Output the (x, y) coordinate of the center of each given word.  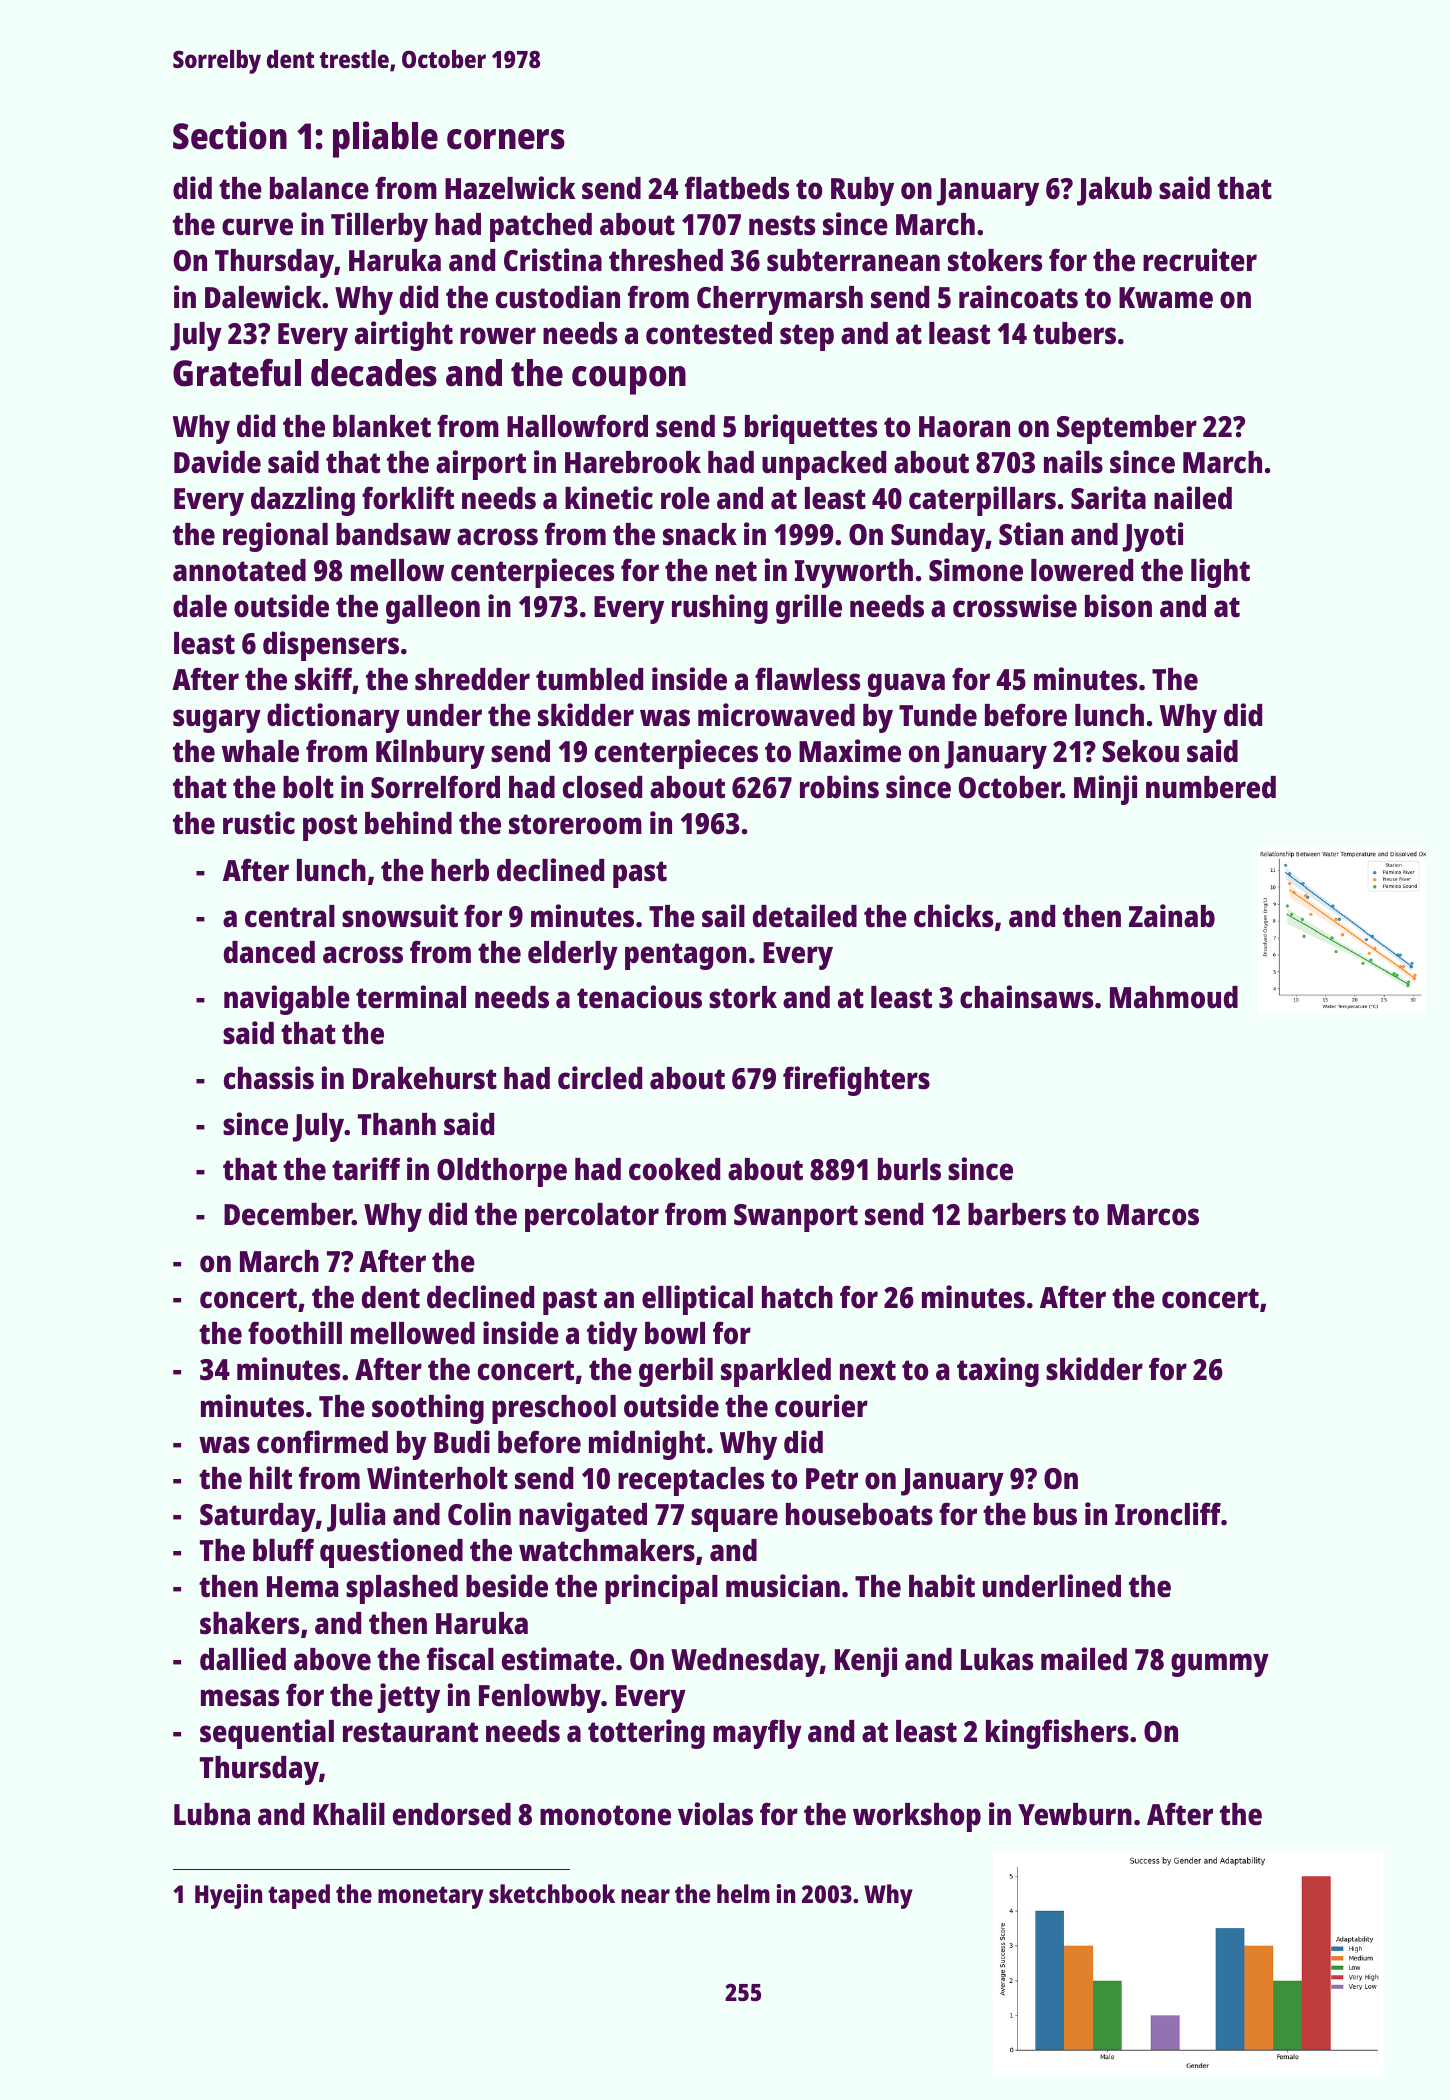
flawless (807, 679)
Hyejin (228, 1896)
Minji (1105, 790)
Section (230, 135)
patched (541, 227)
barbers (1017, 1214)
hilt (271, 1478)
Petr (832, 1479)
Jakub (1114, 191)
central (290, 916)
